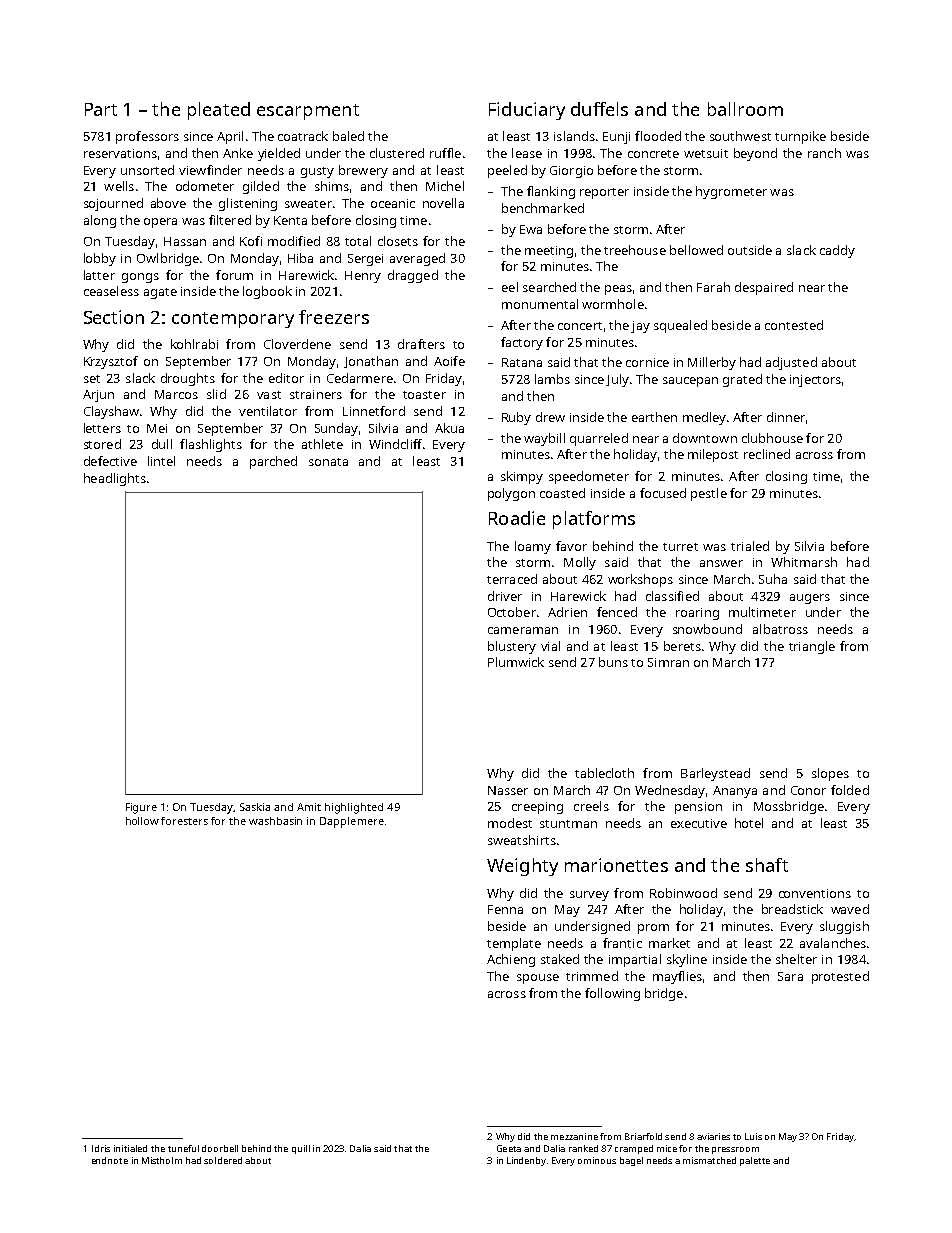  Describe the element at coordinates (101, 1148) in the screenshot. I see `Idris` at that location.
